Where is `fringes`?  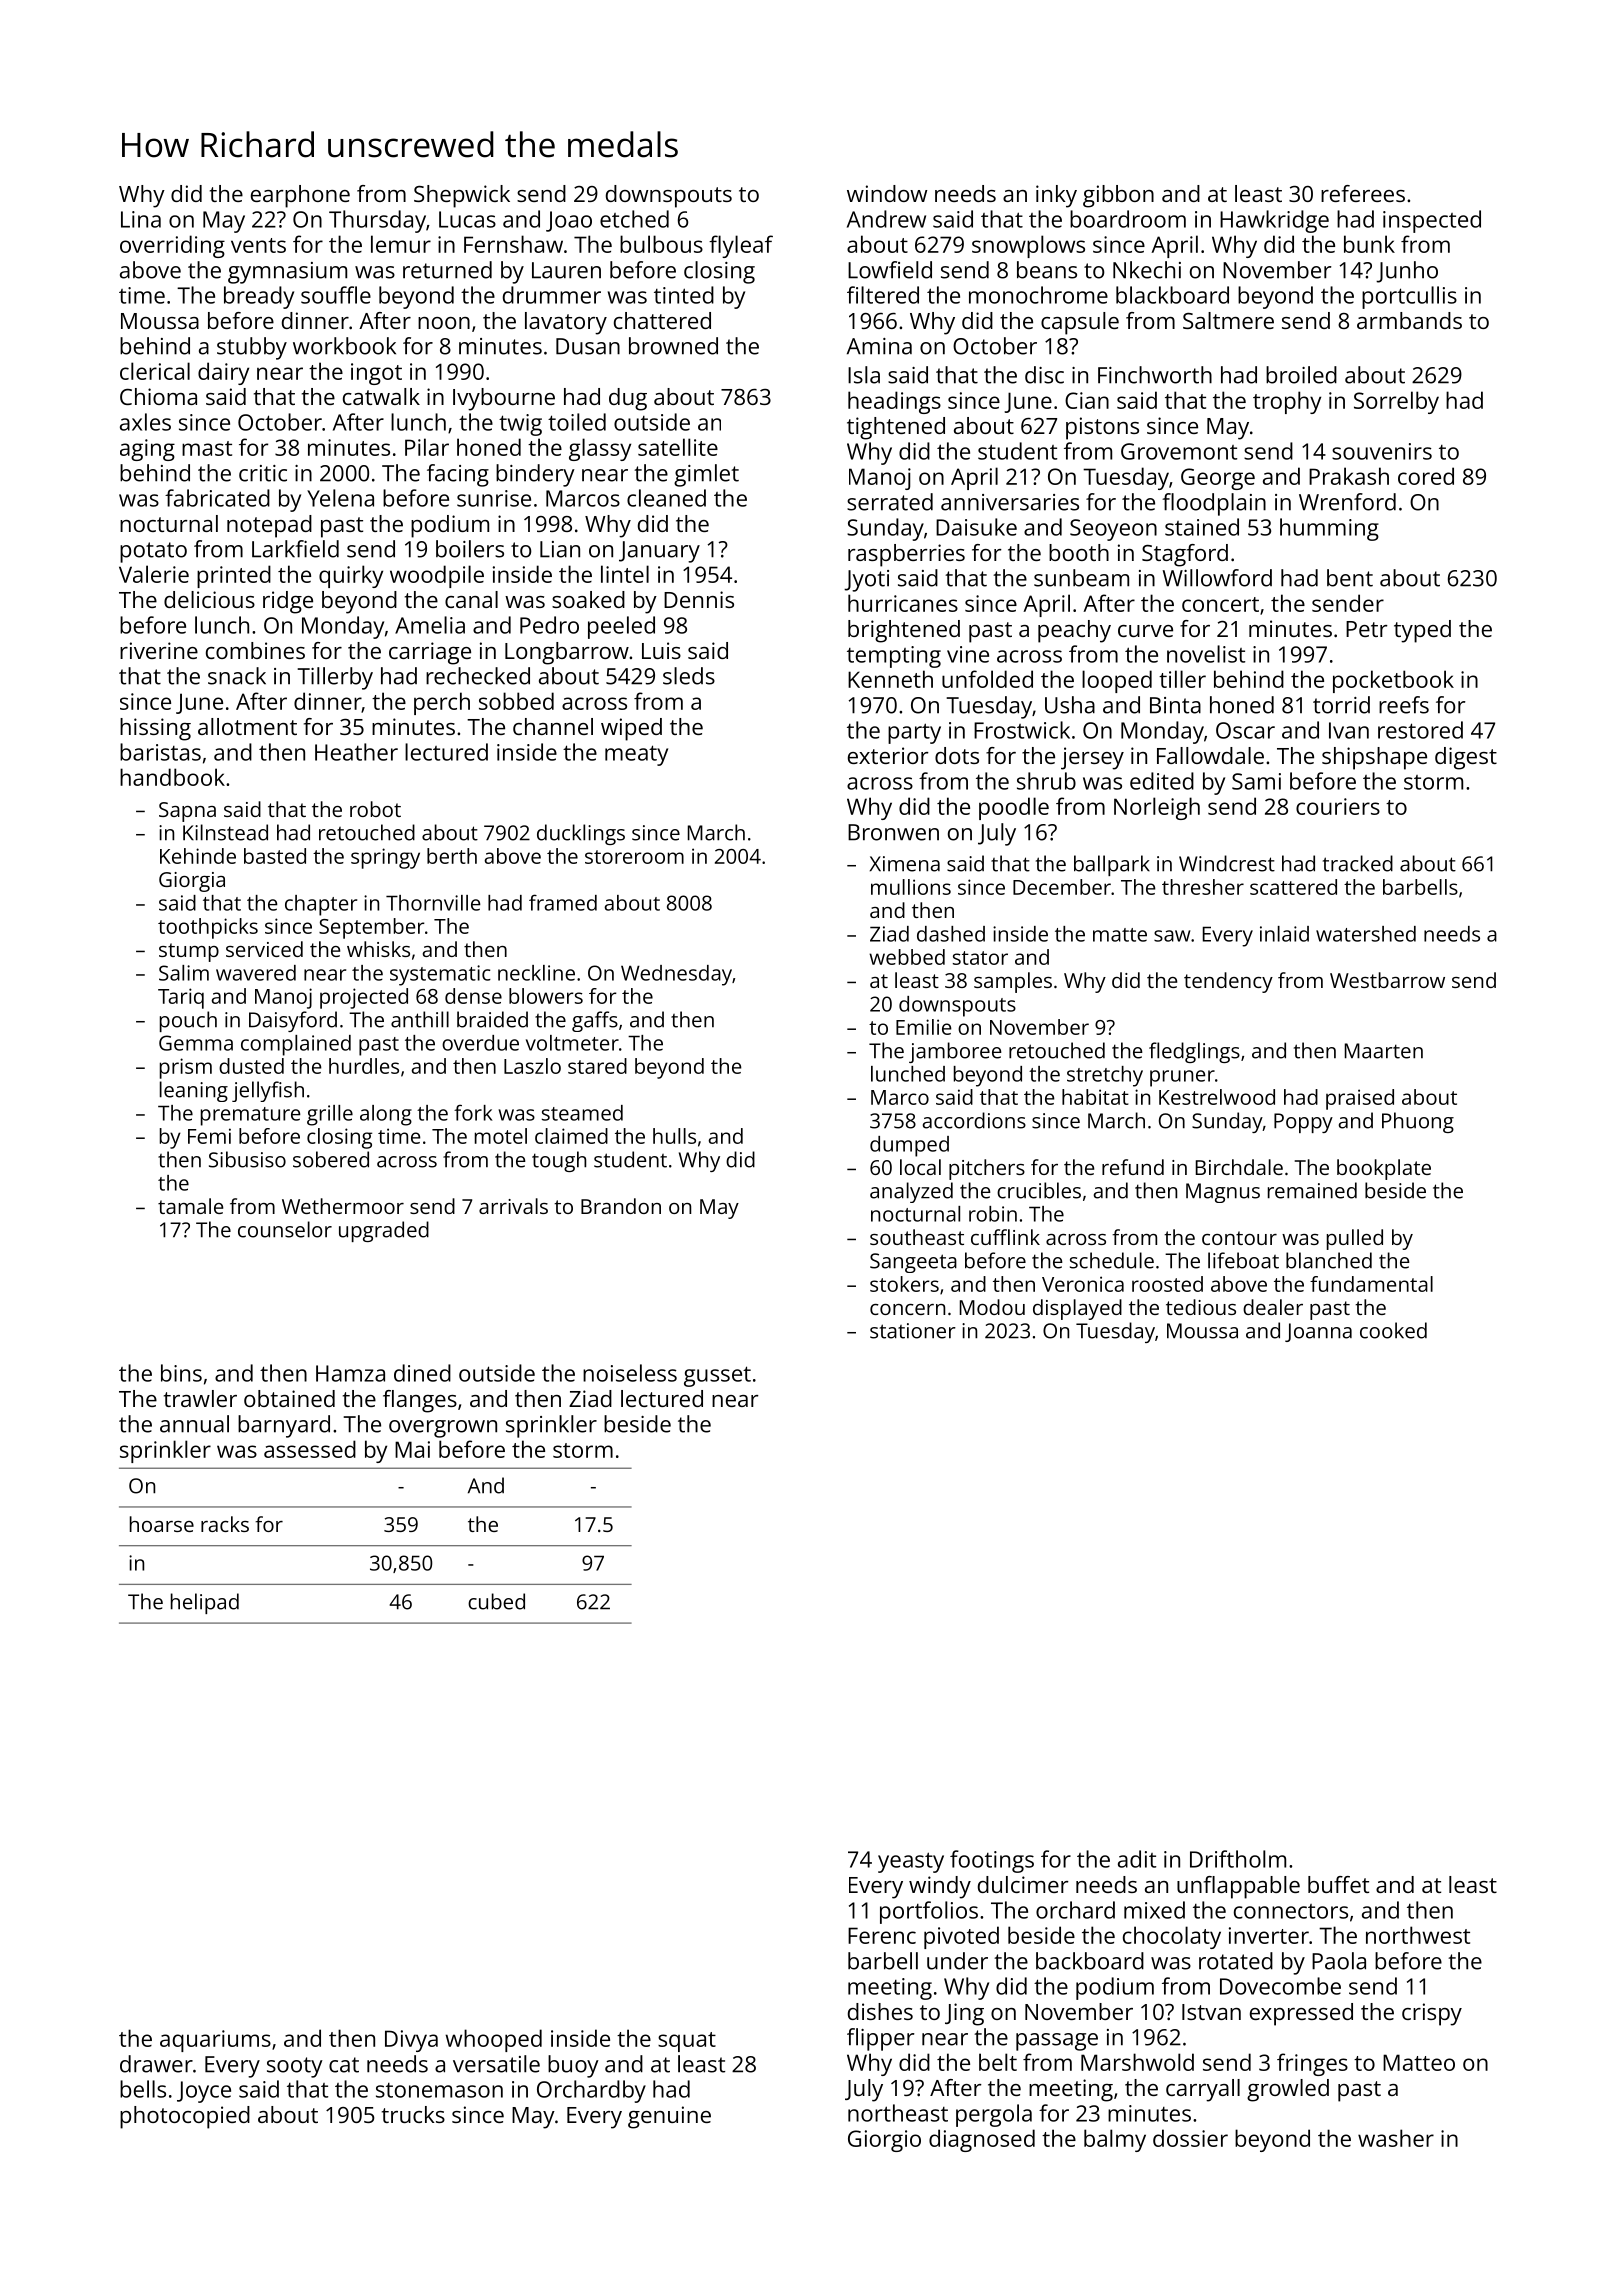
fringes is located at coordinates (1312, 2064).
